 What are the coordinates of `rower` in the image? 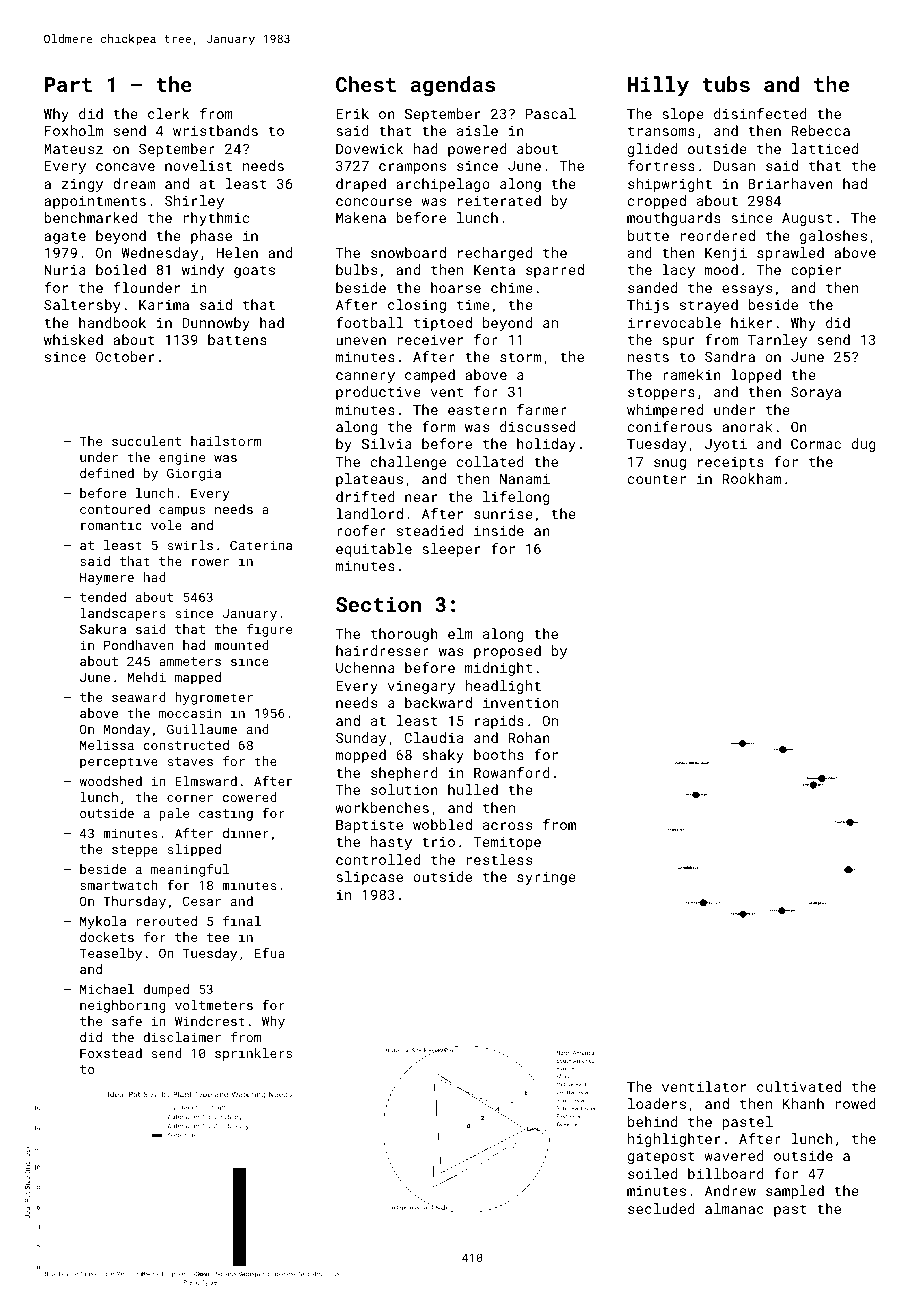 It's located at (210, 562).
